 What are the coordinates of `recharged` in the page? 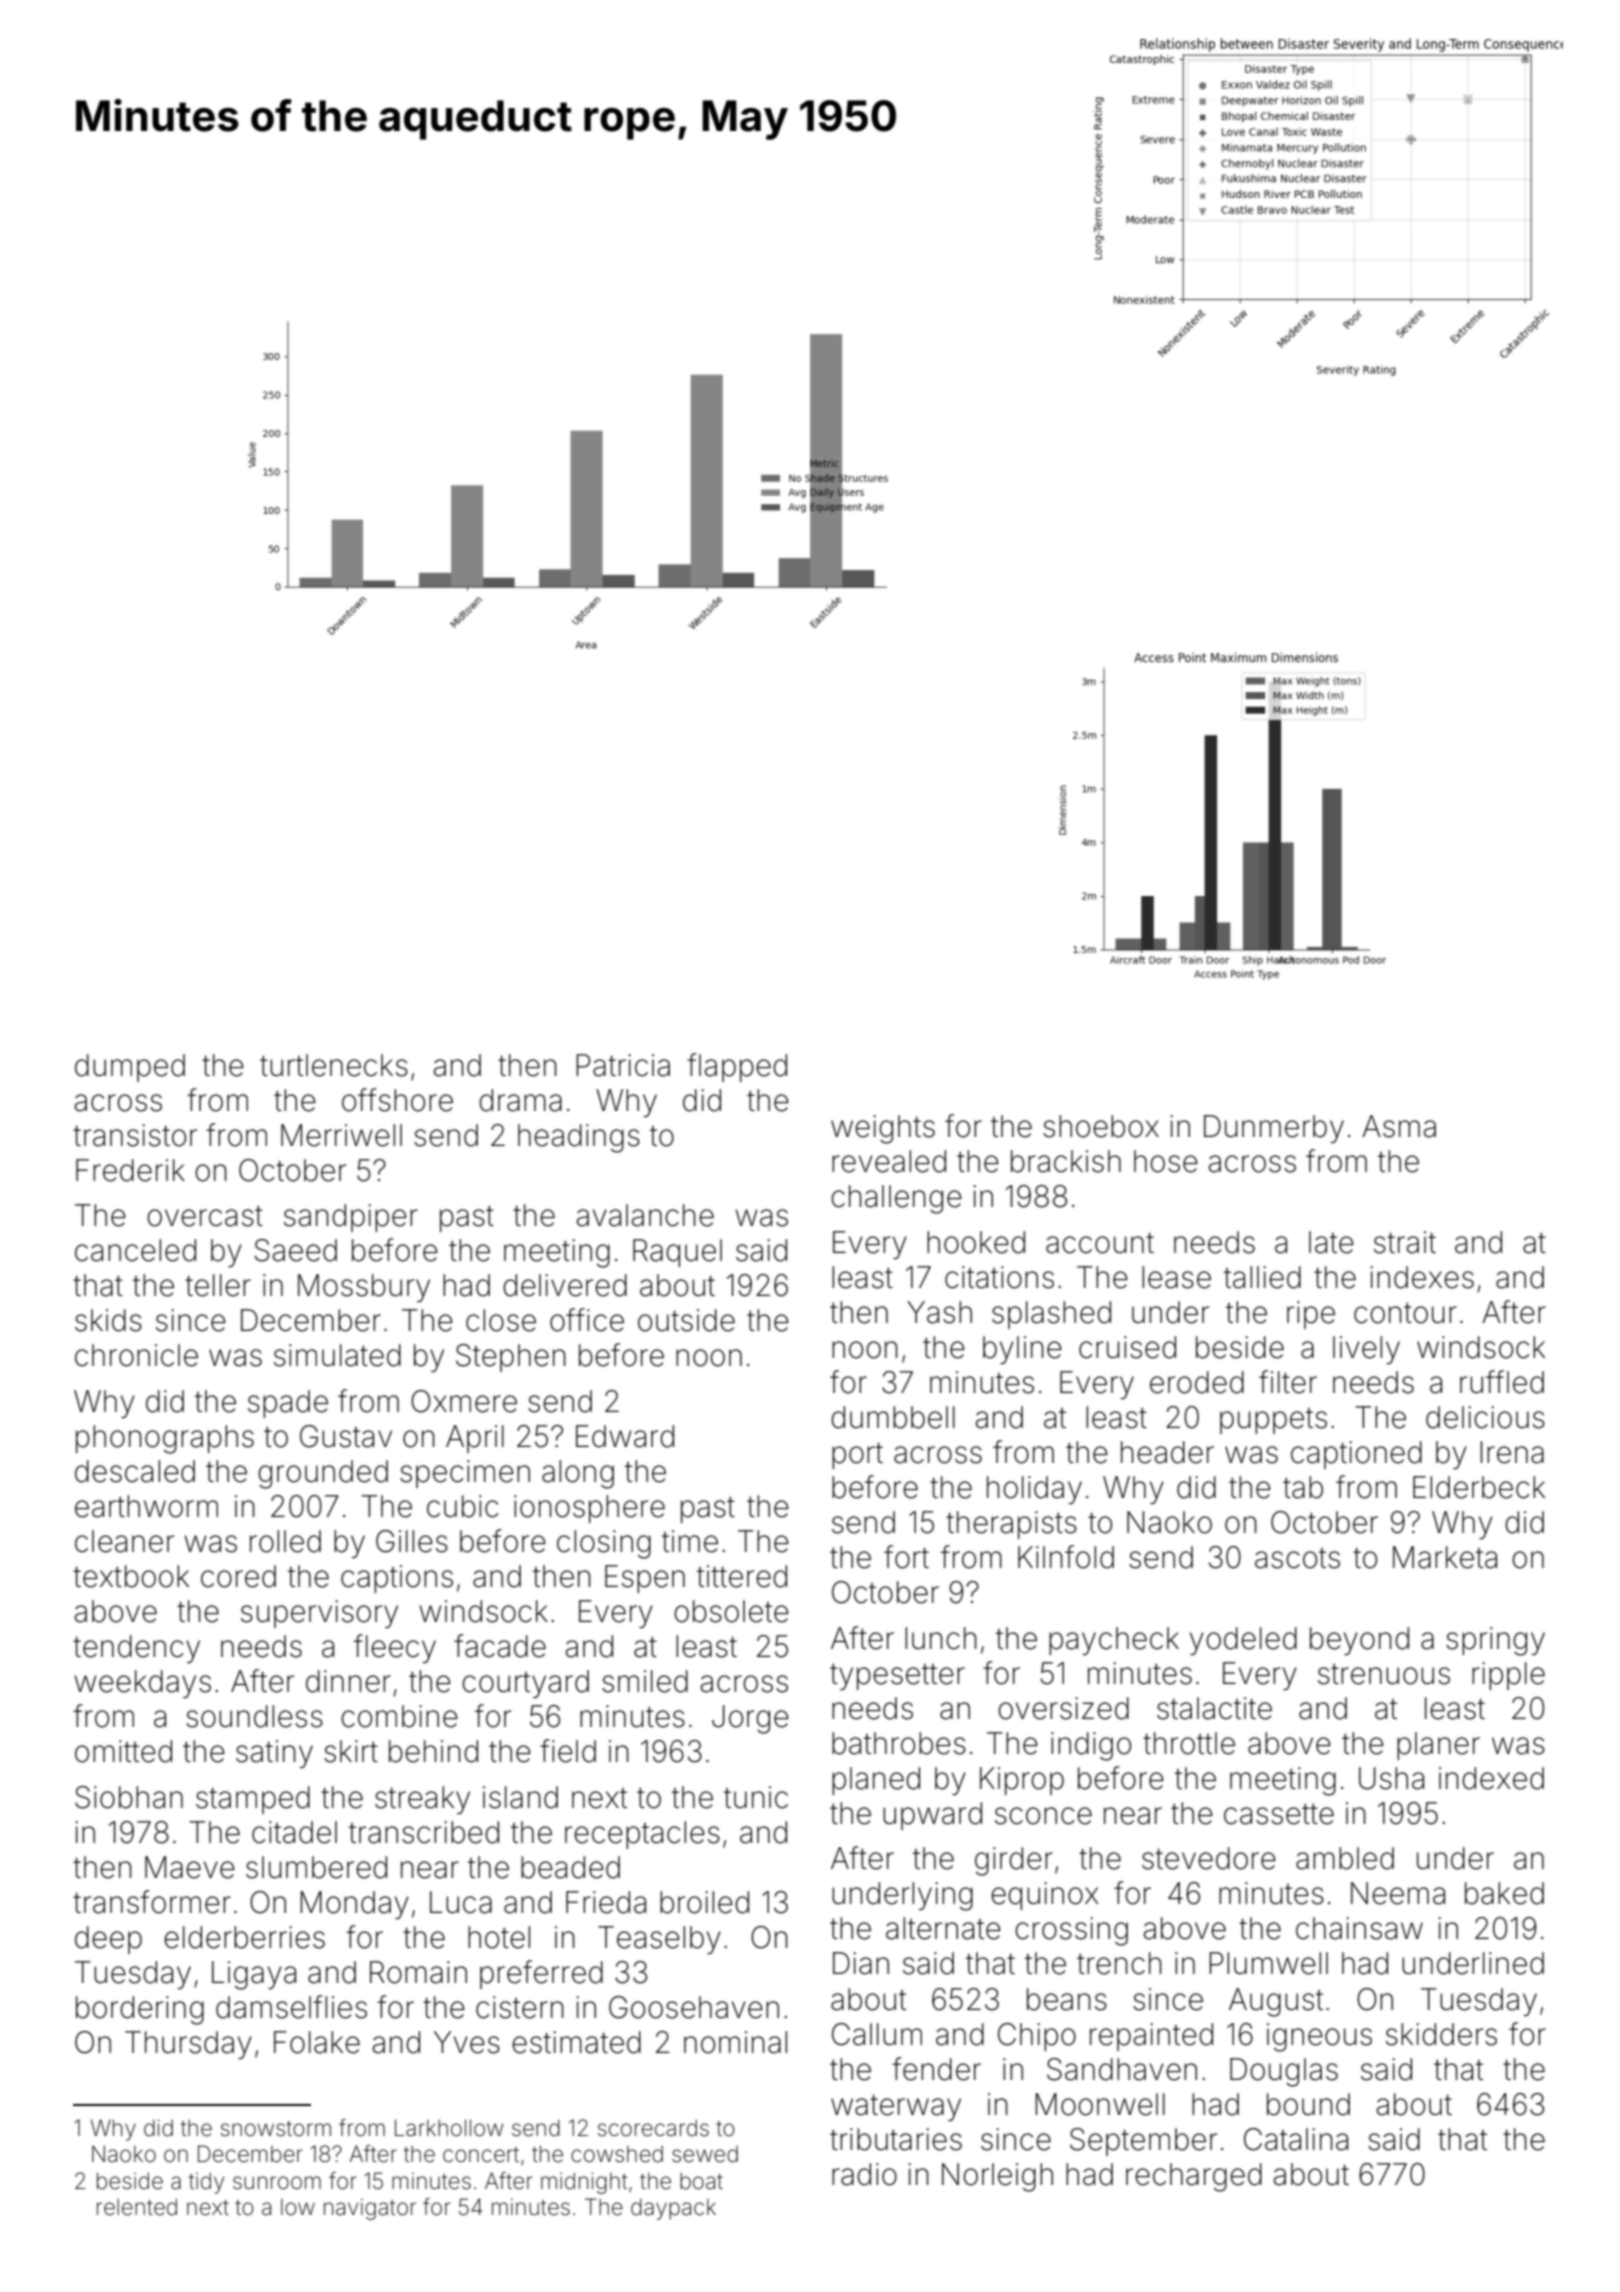 It's located at (1194, 2177).
